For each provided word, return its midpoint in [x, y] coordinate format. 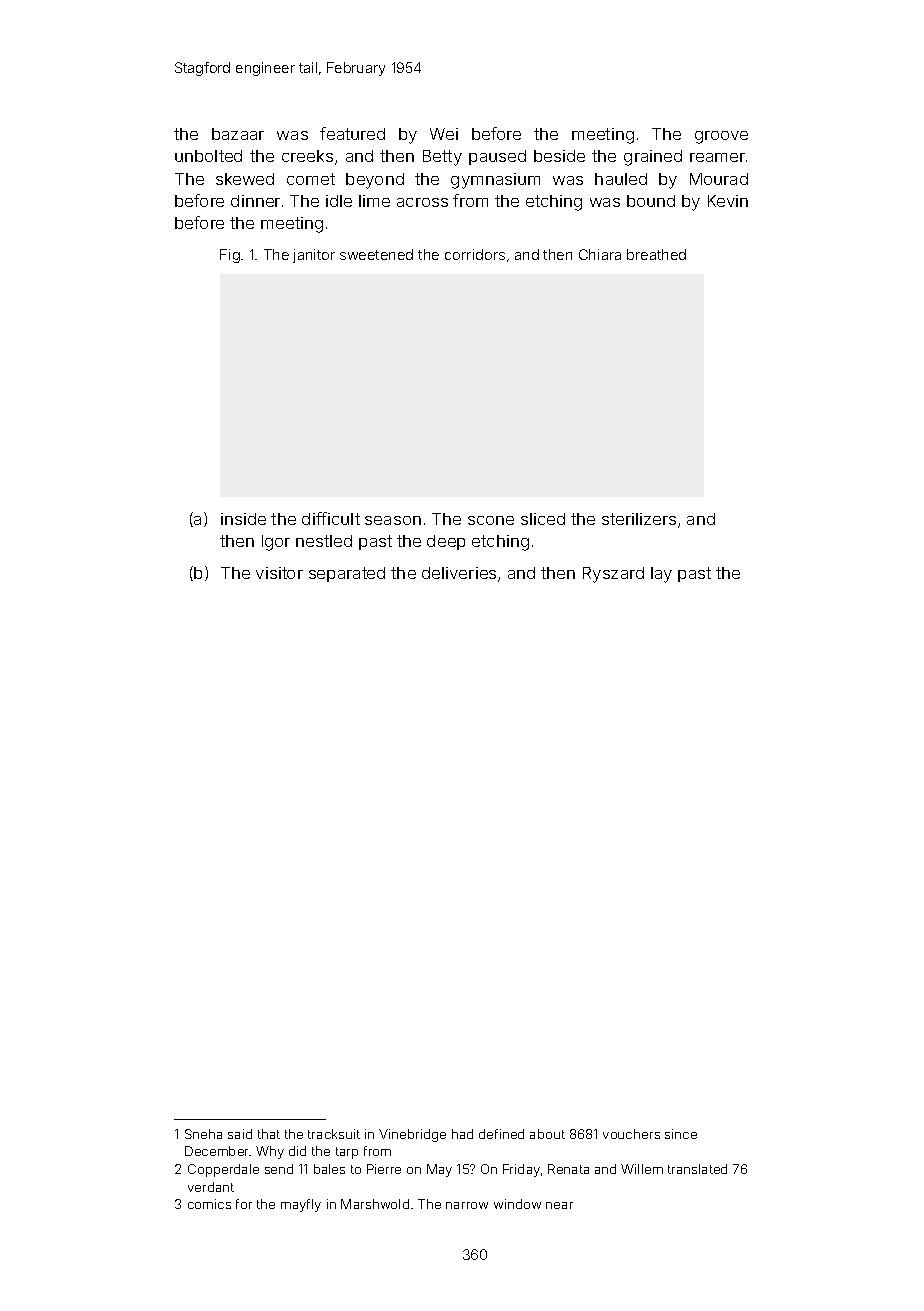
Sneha [203, 1134]
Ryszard [613, 575]
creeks [307, 156]
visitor [279, 573]
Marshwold [375, 1204]
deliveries [459, 573]
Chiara [600, 254]
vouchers [631, 1134]
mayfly [301, 1205]
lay [661, 575]
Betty [442, 158]
